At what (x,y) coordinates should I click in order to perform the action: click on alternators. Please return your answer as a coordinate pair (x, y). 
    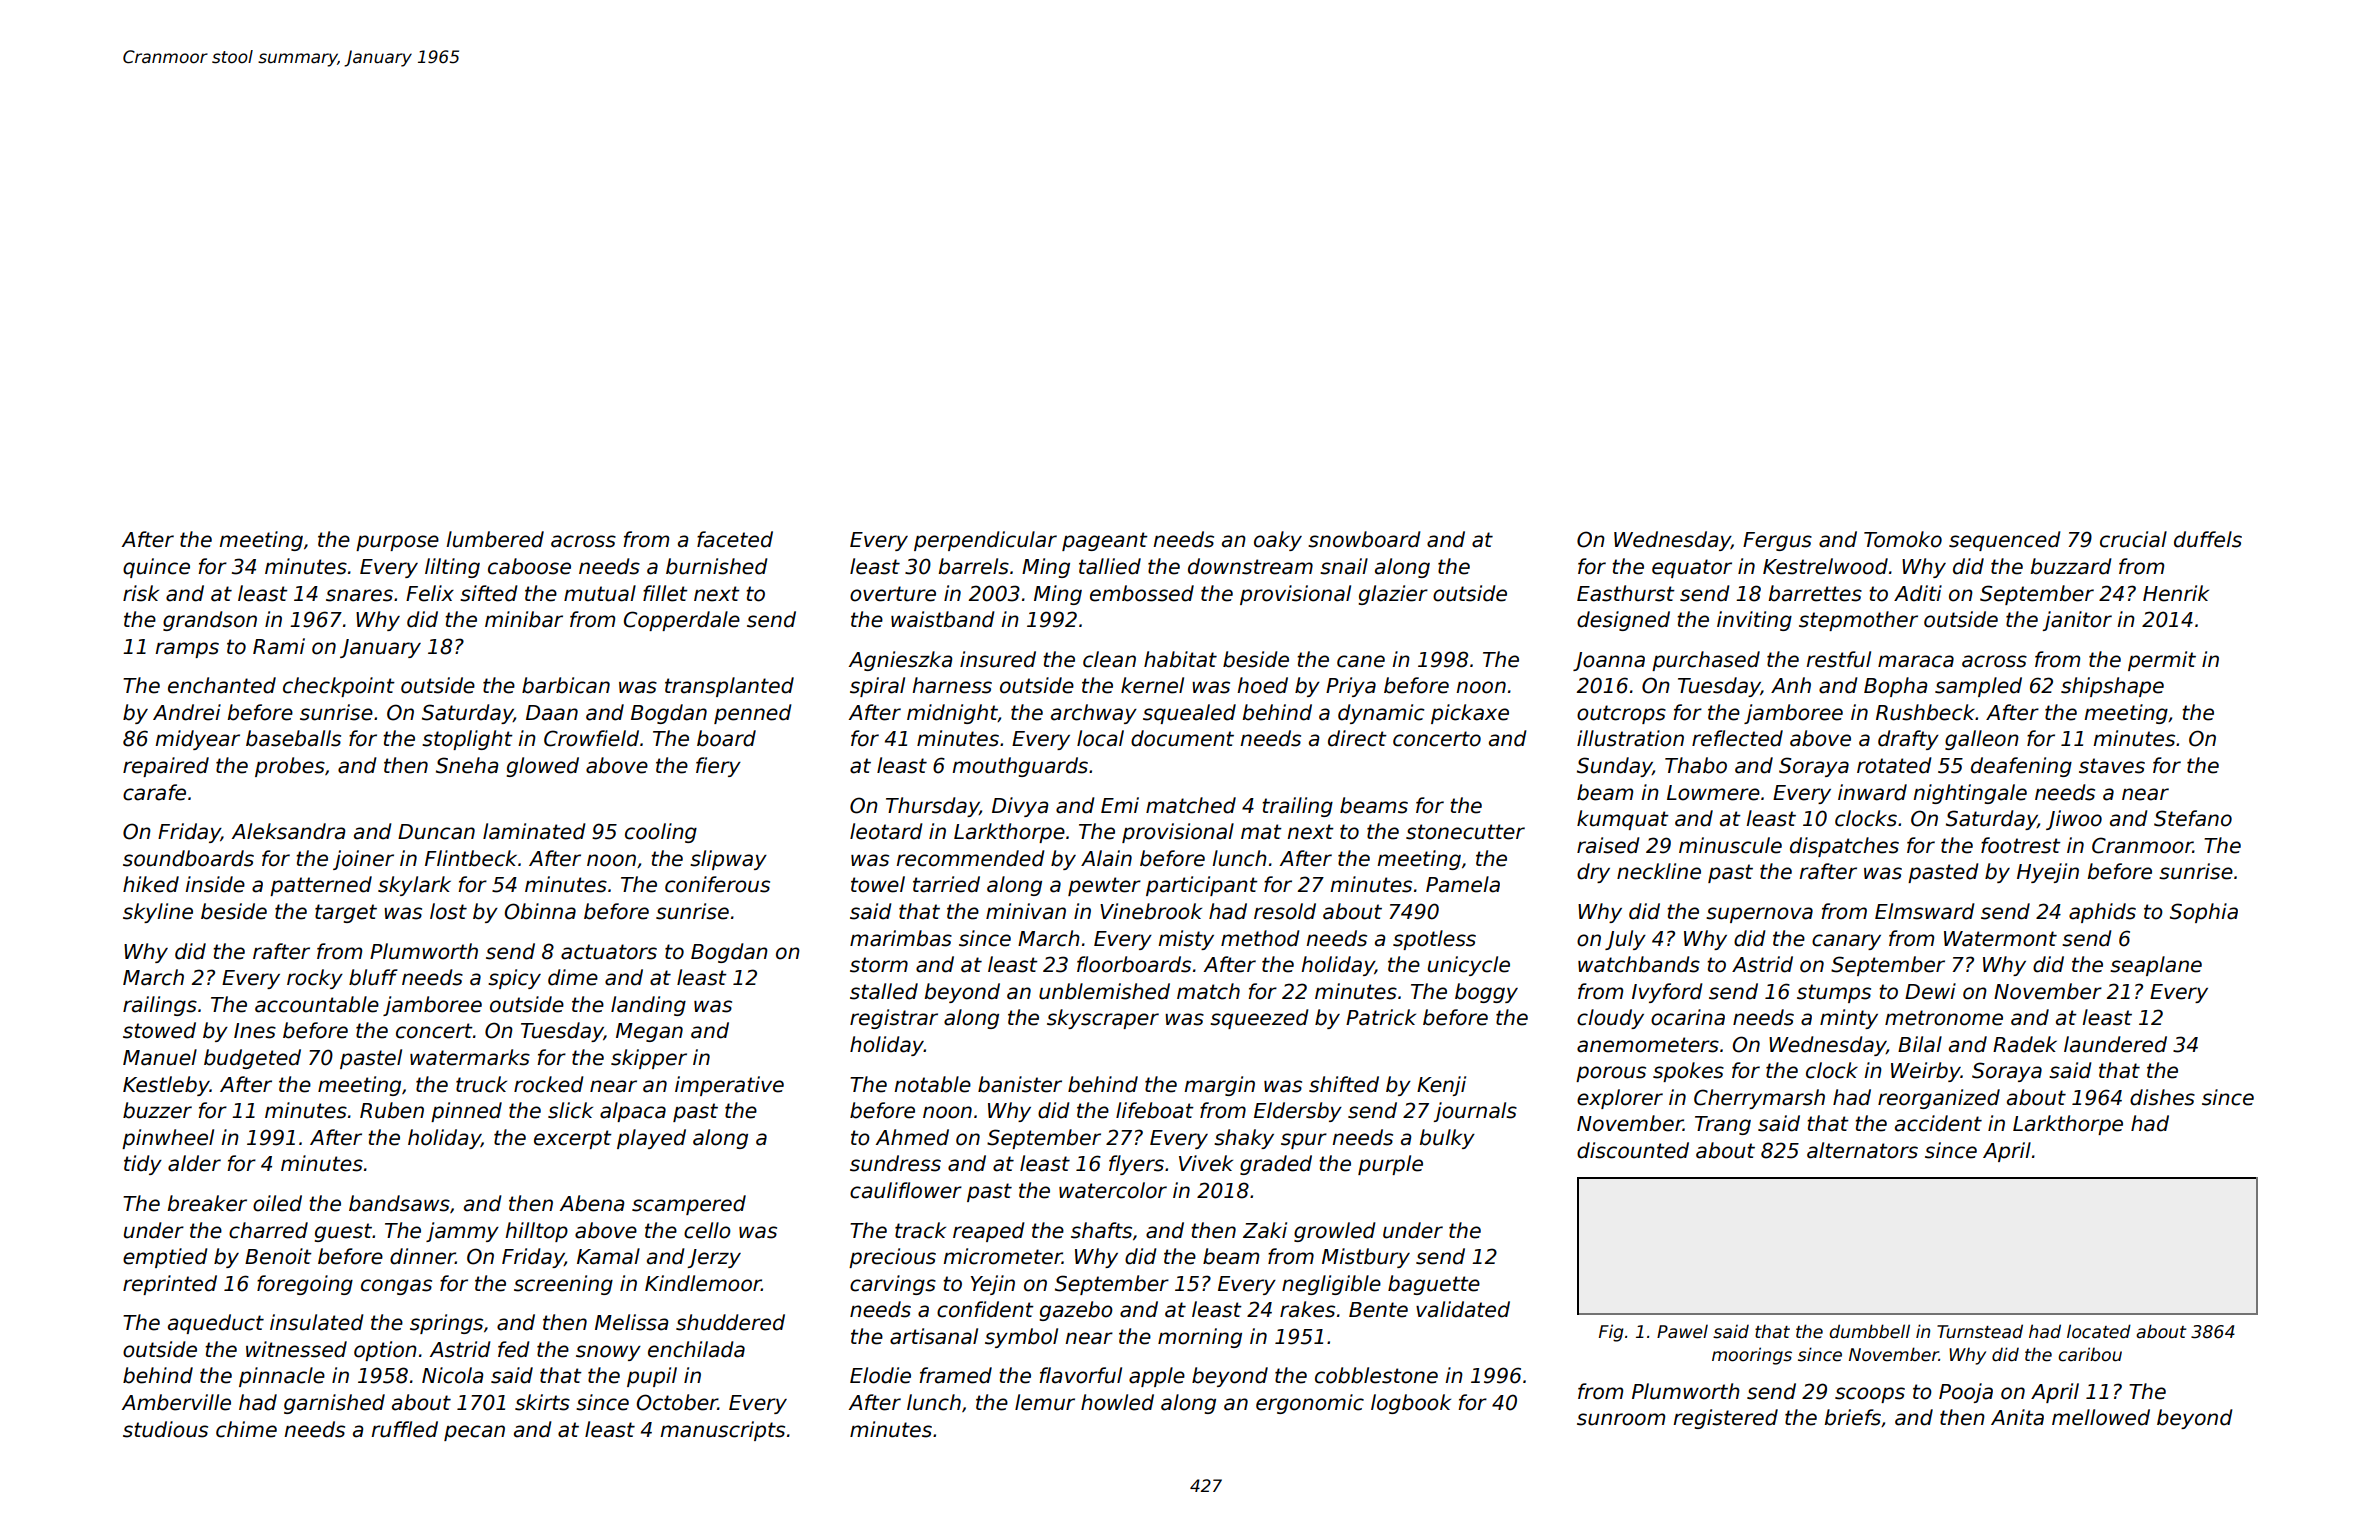
    Looking at the image, I should click on (1862, 1150).
